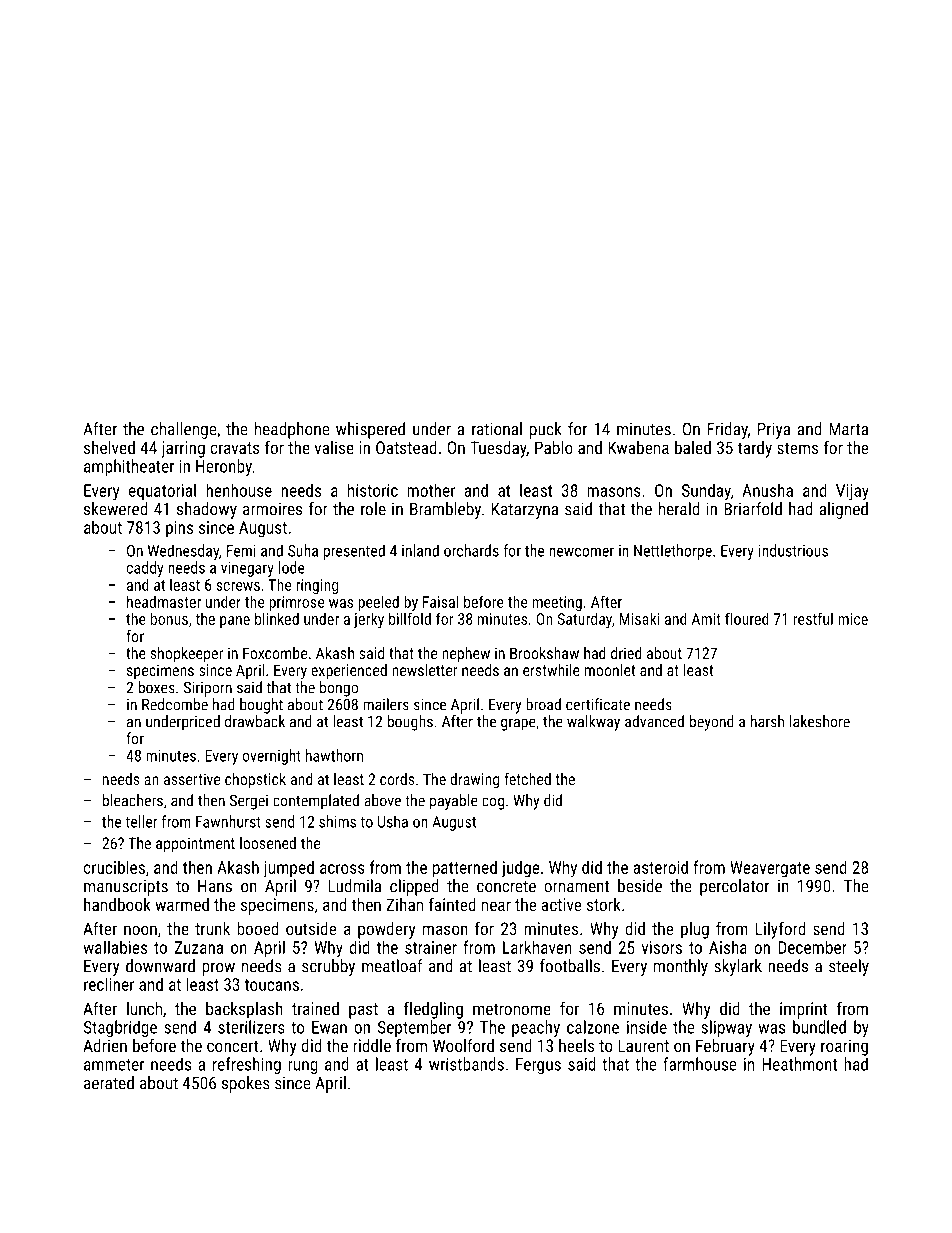  What do you see at coordinates (848, 429) in the screenshot?
I see `Marta` at bounding box center [848, 429].
